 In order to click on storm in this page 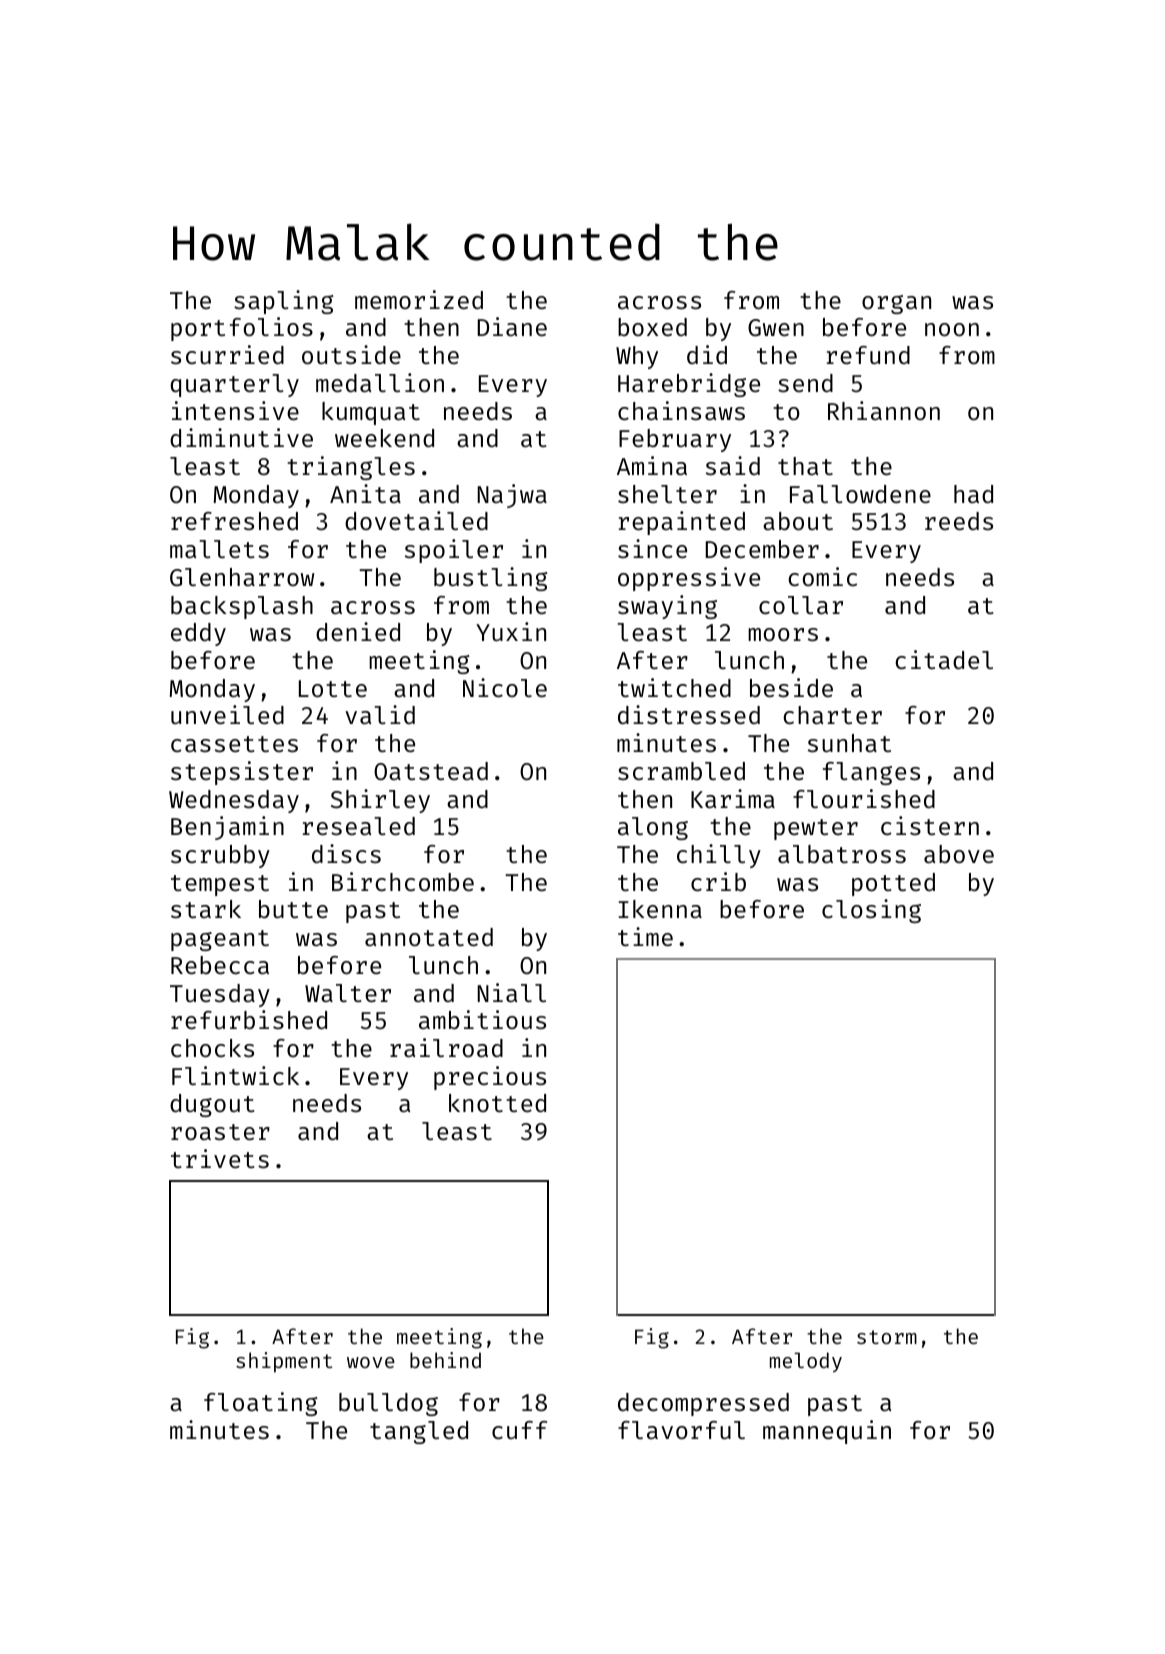, I will do `click(887, 1337)`.
